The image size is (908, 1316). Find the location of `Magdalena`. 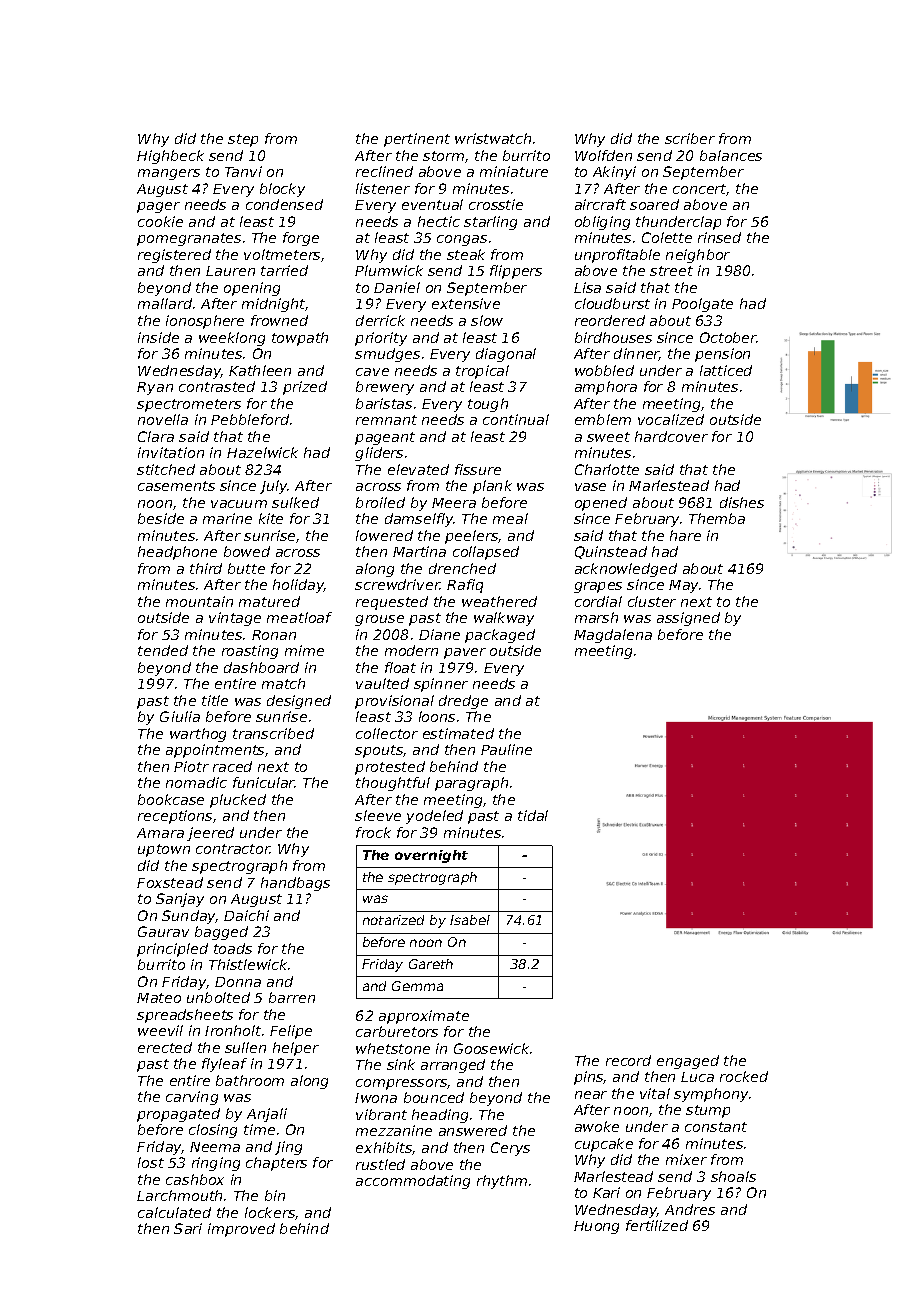

Magdalena is located at coordinates (613, 636).
